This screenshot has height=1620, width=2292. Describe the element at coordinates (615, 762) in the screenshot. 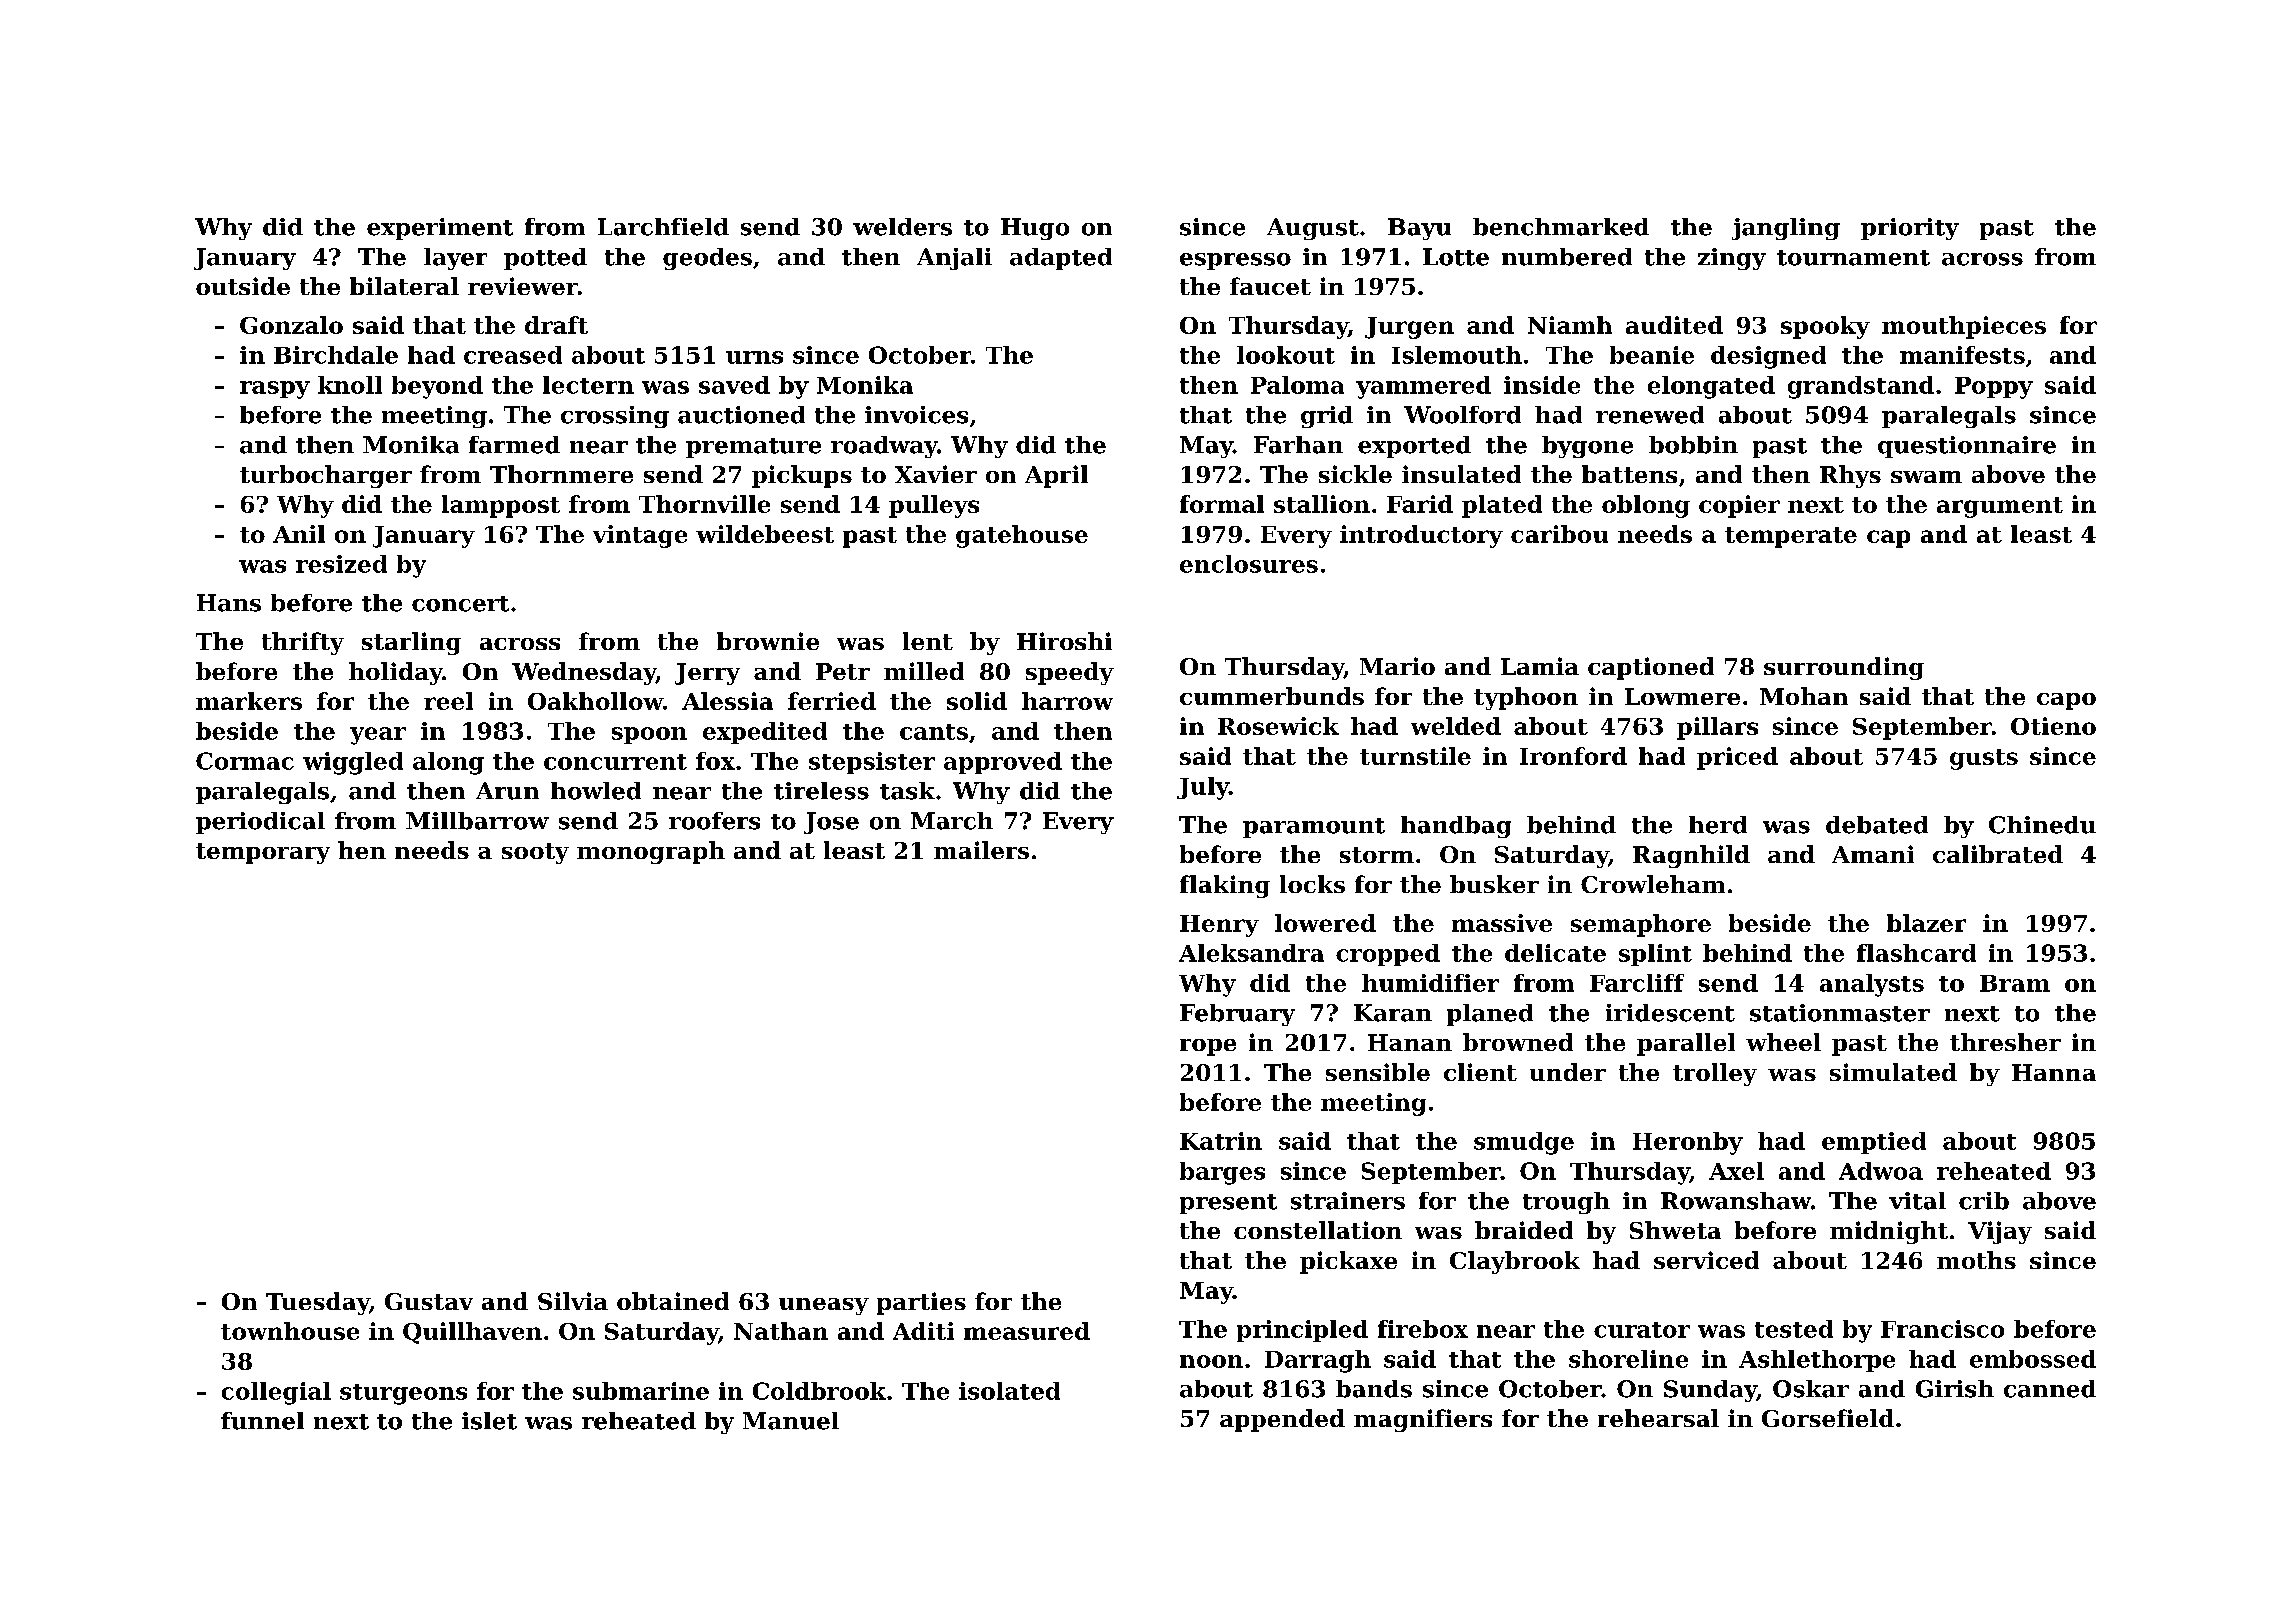

I see `concurrent` at that location.
